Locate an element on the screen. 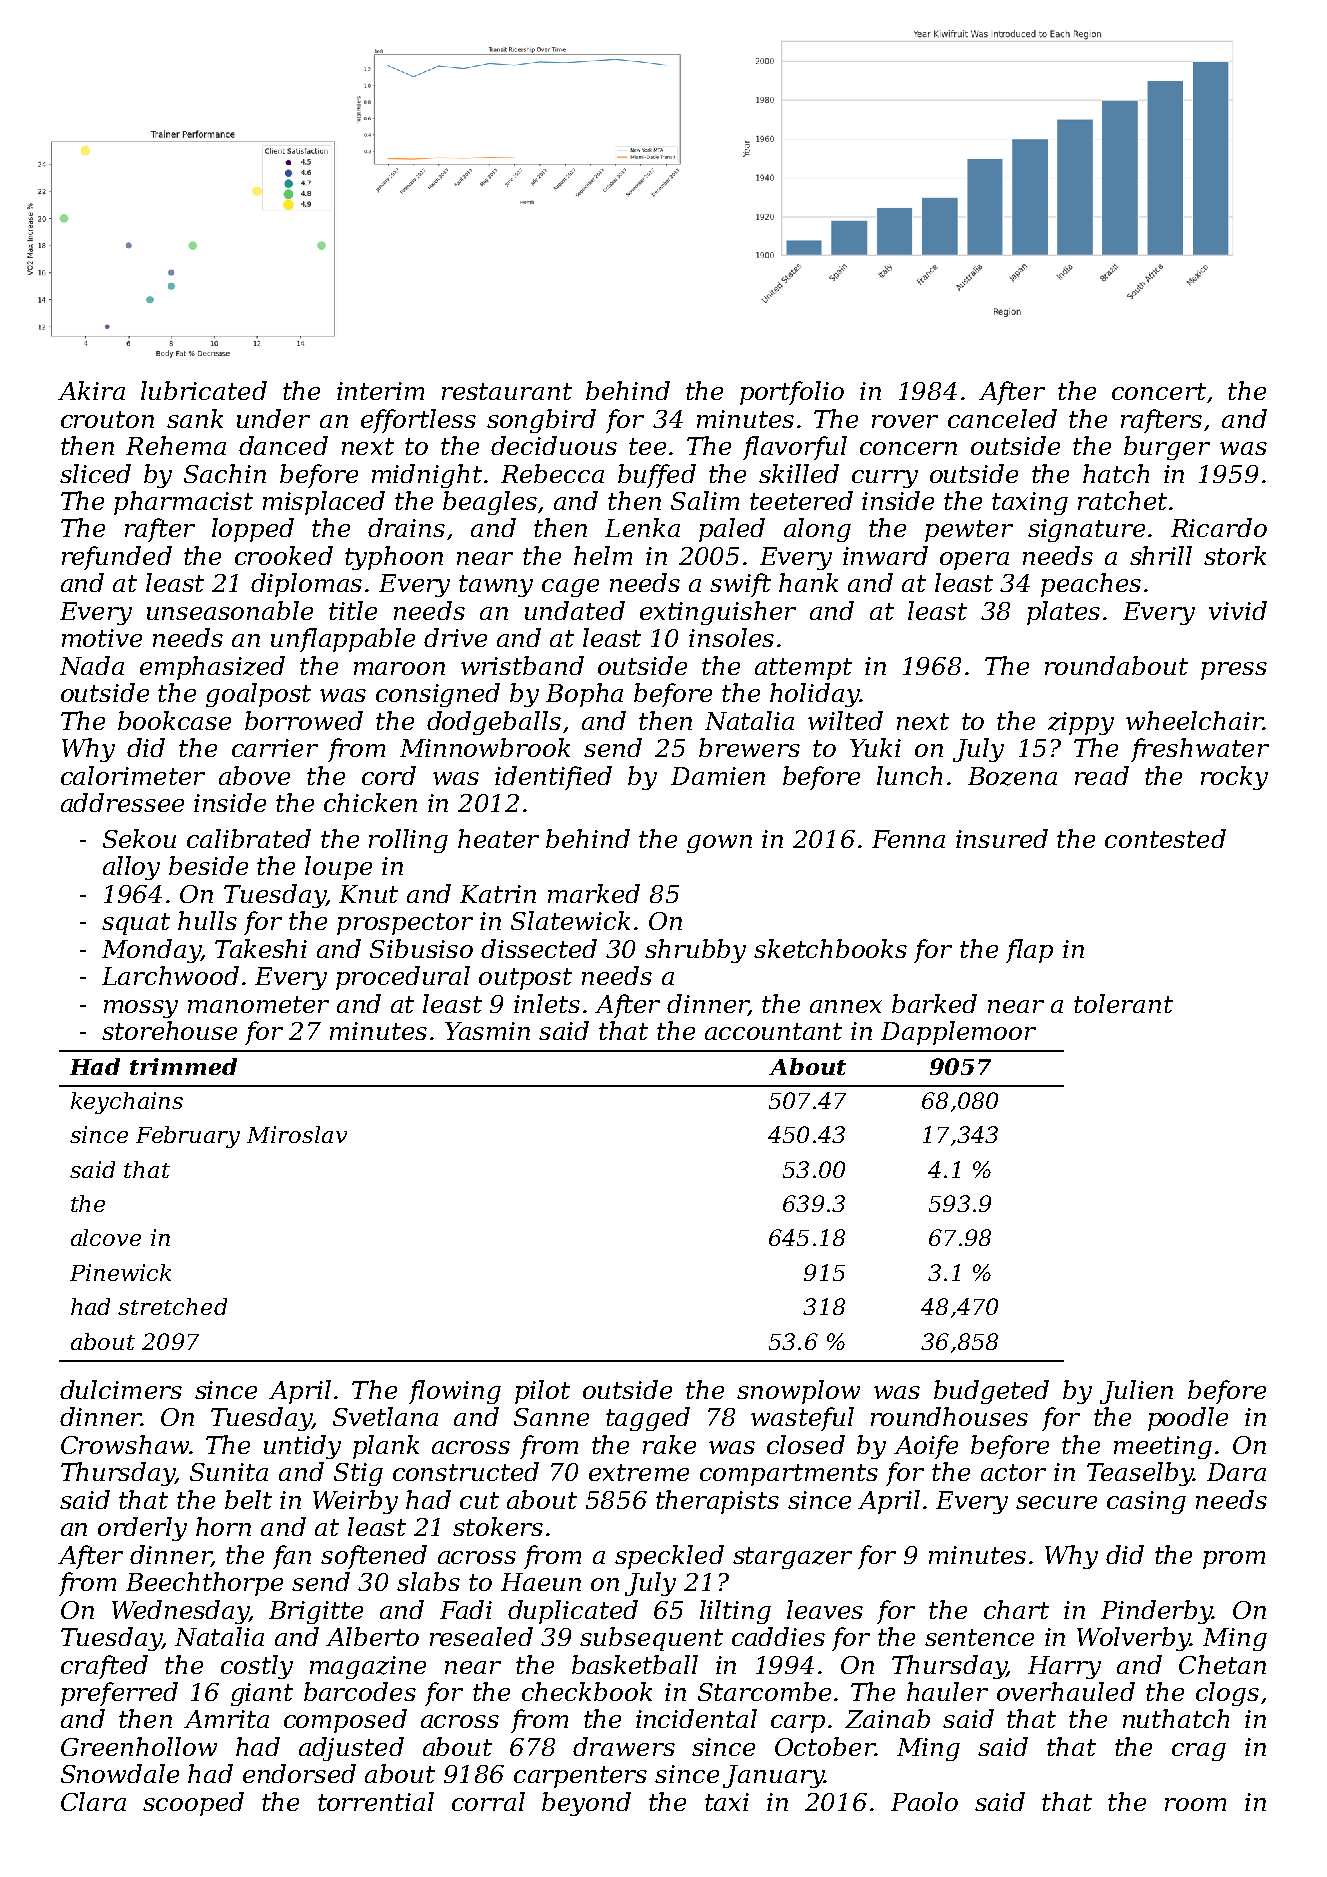 Image resolution: width=1327 pixels, height=1877 pixels. Stig is located at coordinates (358, 1474).
